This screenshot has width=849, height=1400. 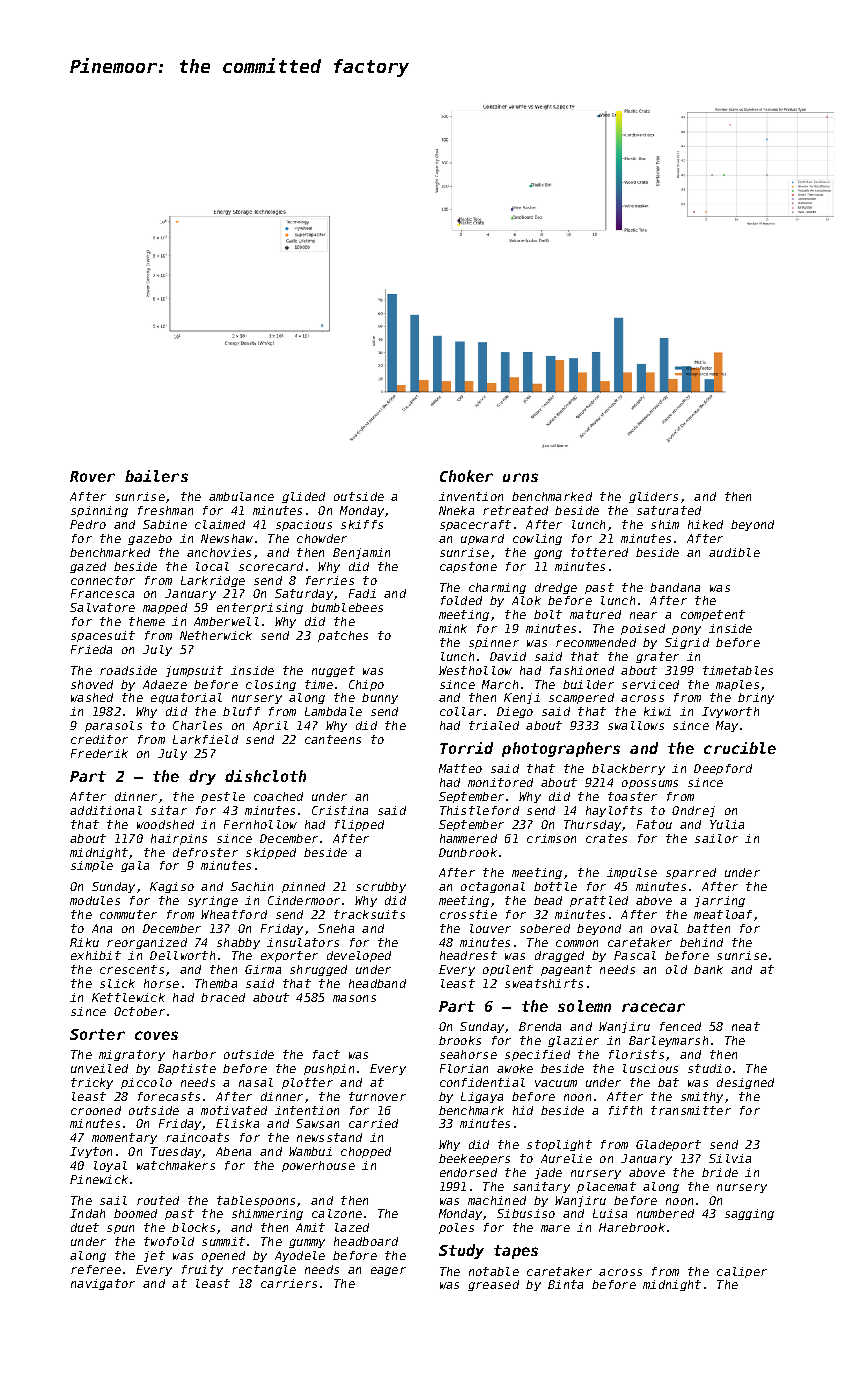 What do you see at coordinates (653, 497) in the screenshot?
I see `gliders` at bounding box center [653, 497].
